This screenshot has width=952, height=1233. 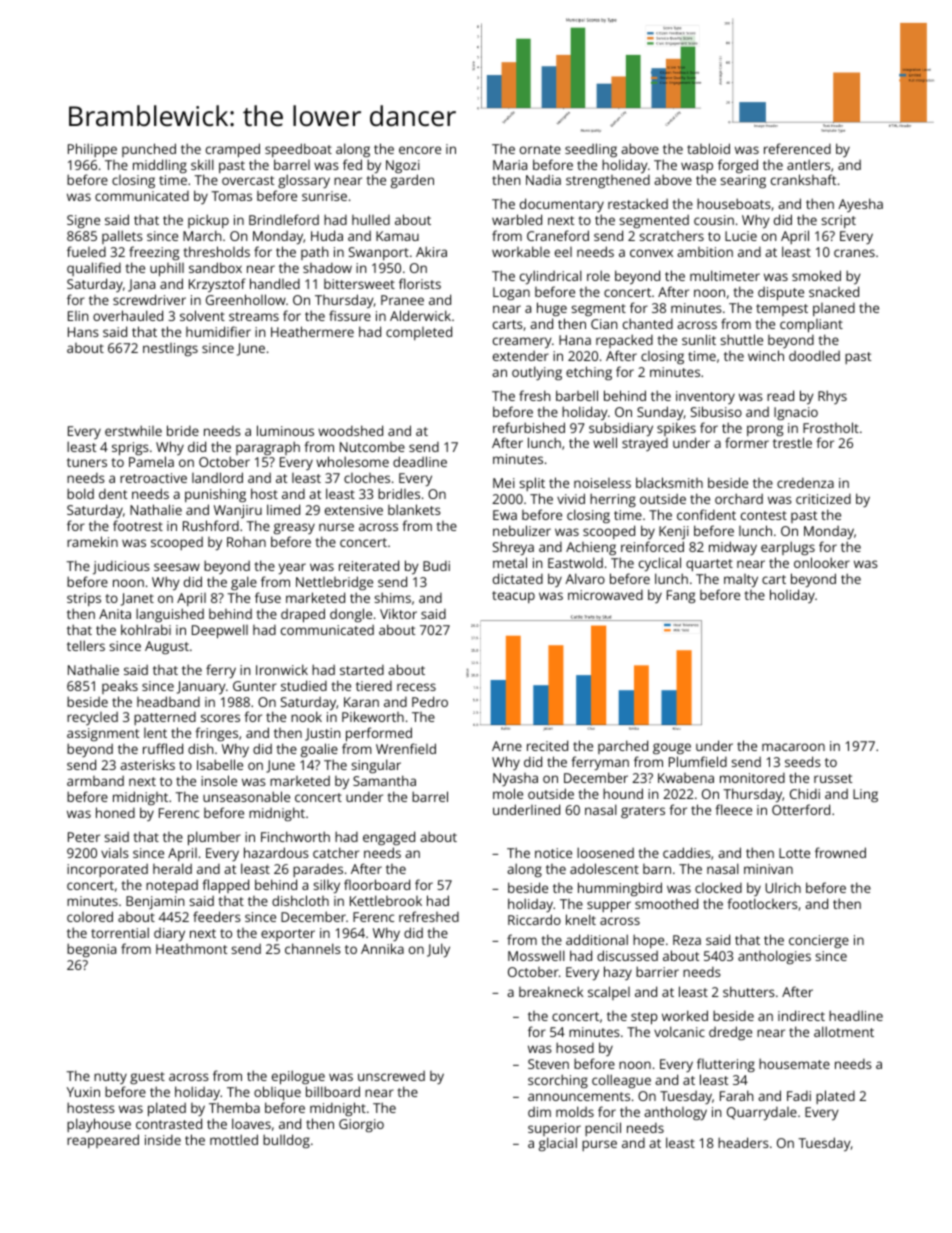 What do you see at coordinates (371, 219) in the screenshot?
I see `hulled` at bounding box center [371, 219].
